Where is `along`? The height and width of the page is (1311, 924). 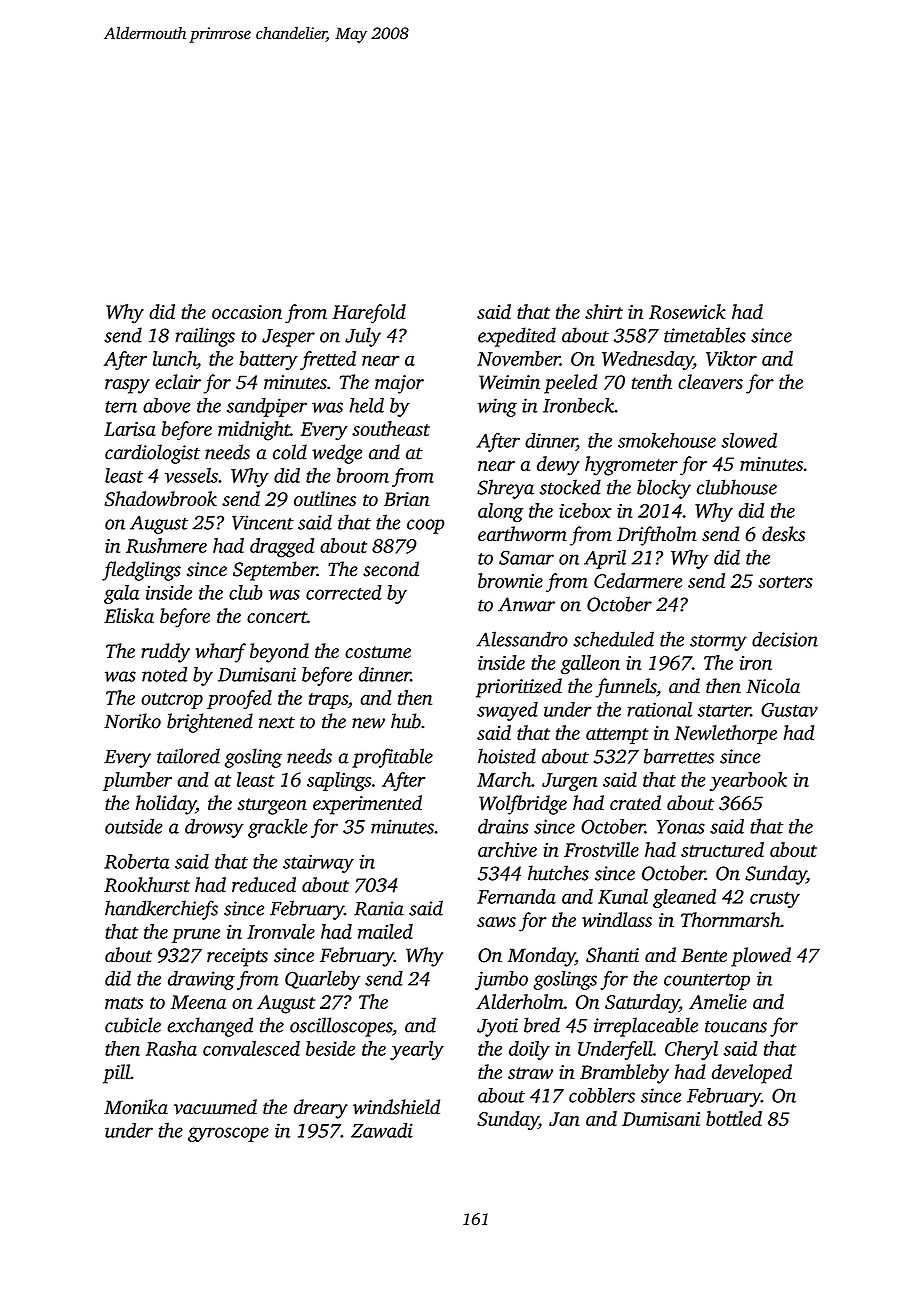 along is located at coordinates (500, 512).
